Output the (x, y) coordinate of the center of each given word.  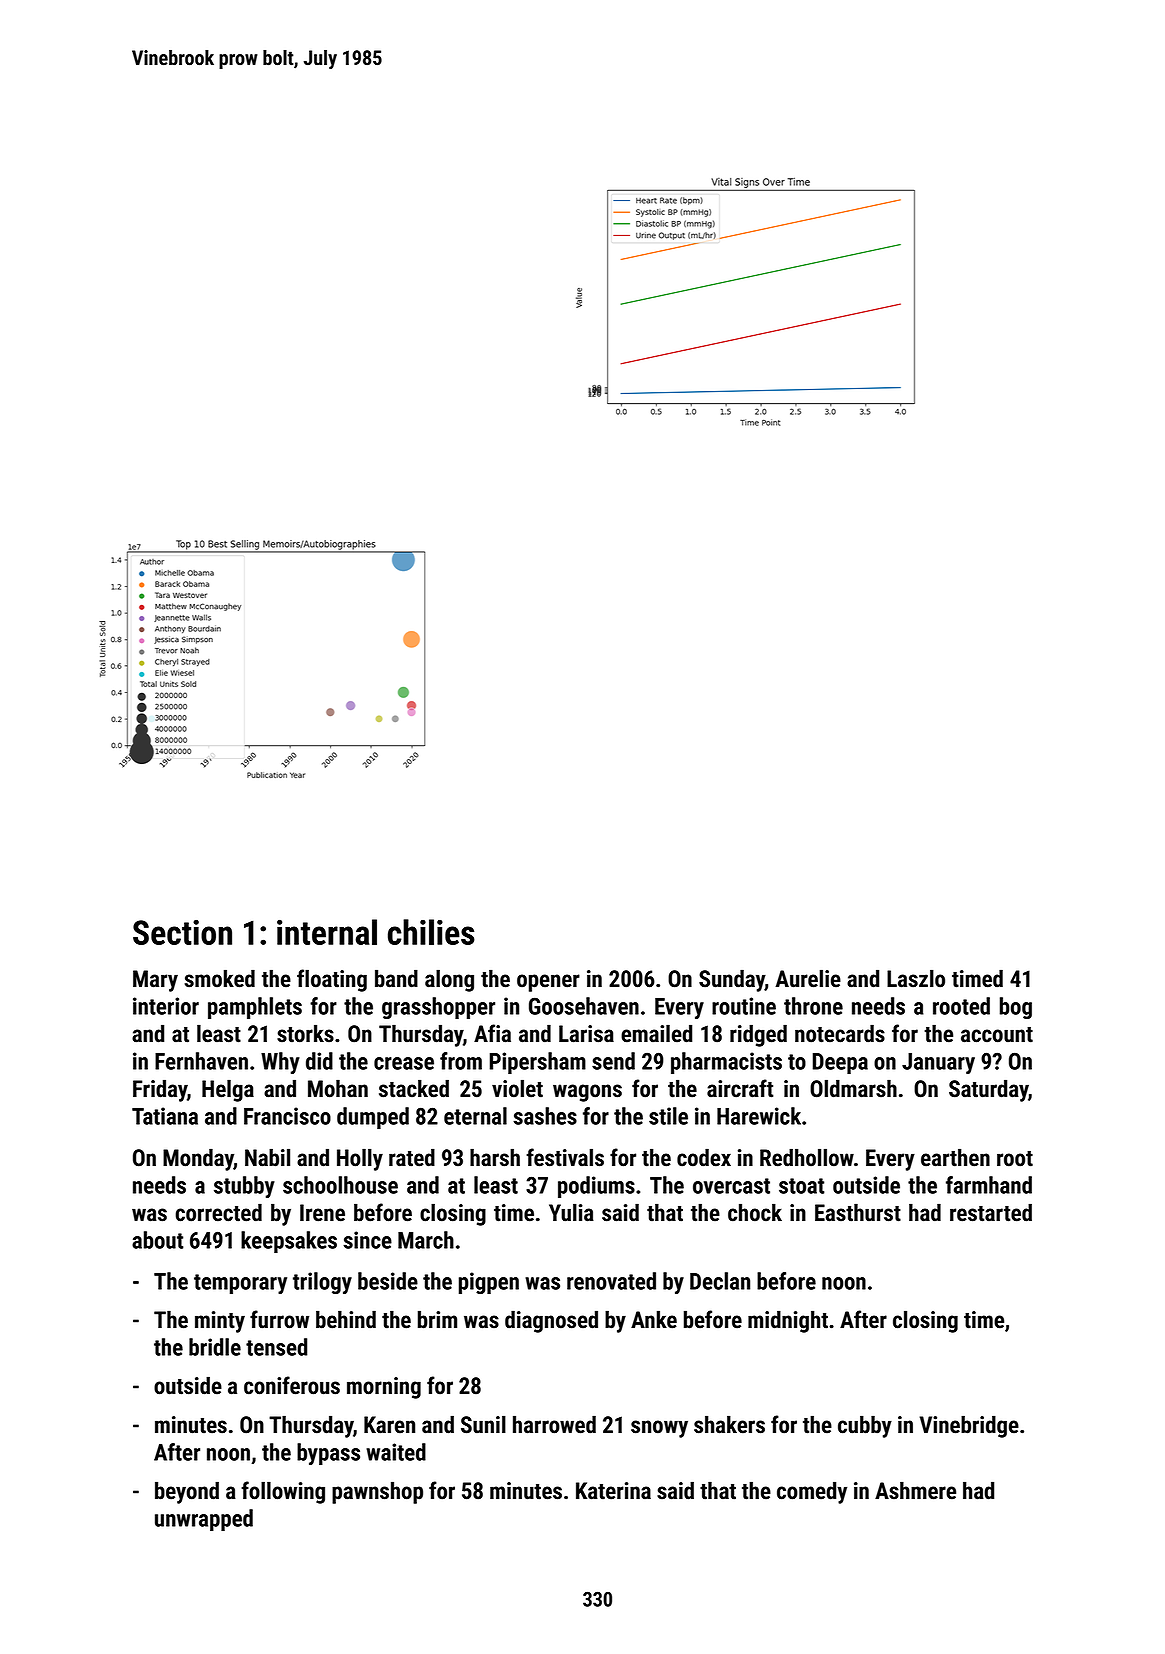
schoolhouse (340, 1185)
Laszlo (916, 978)
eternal (475, 1116)
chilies (431, 932)
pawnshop (377, 1492)
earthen (955, 1157)
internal (327, 932)
